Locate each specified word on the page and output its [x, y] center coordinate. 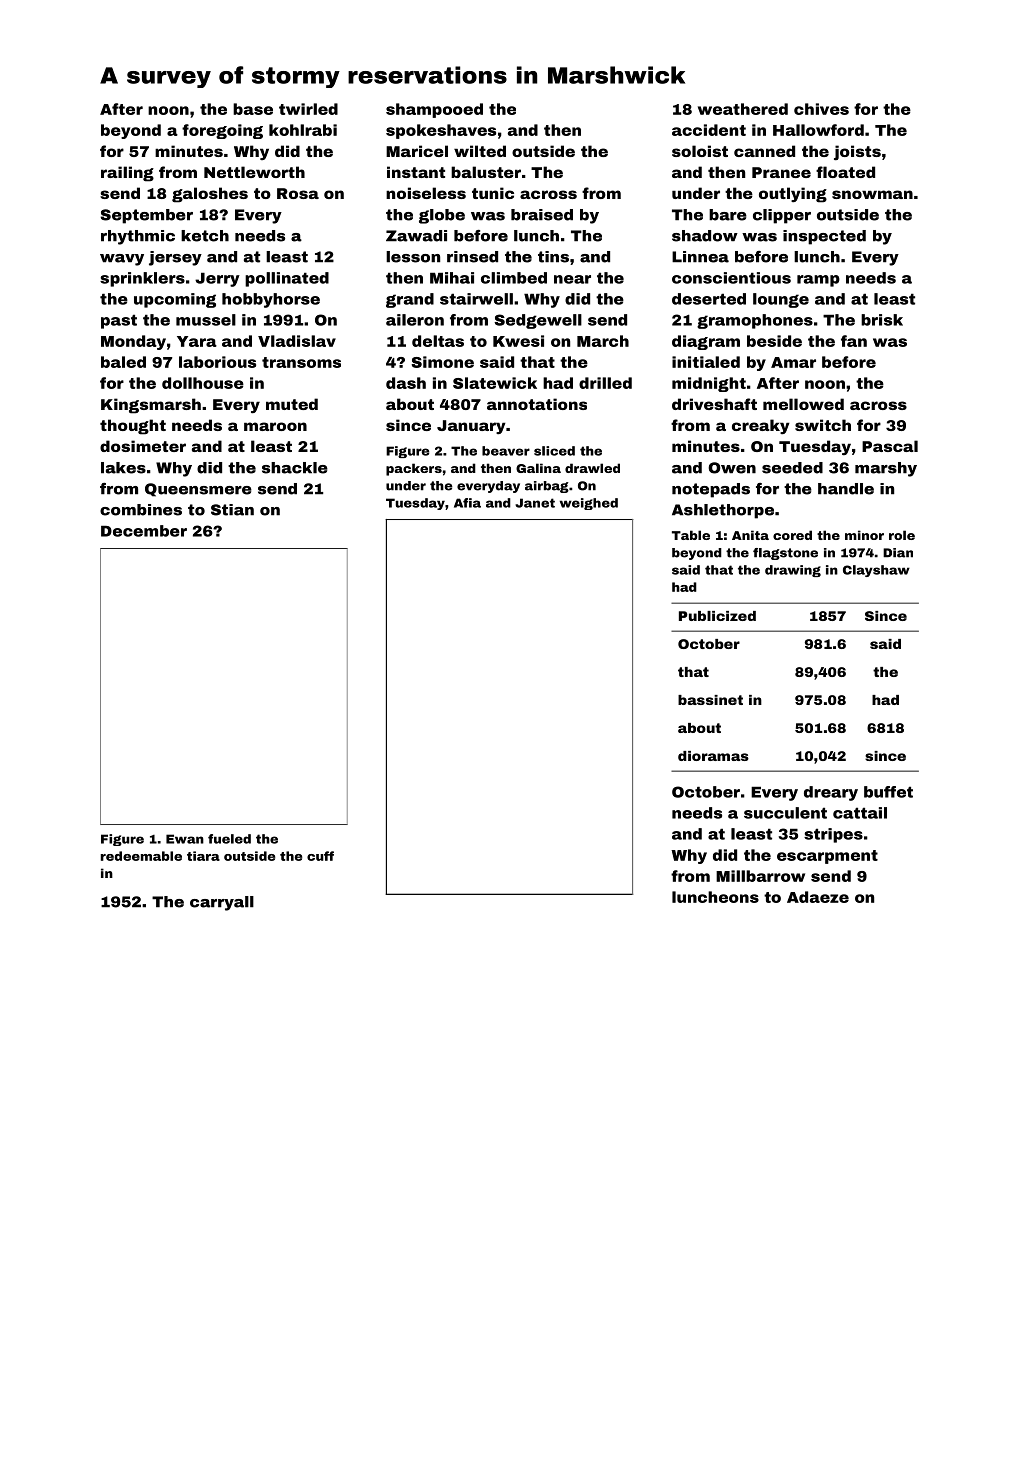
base [253, 109]
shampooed [434, 110]
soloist [700, 151]
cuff [320, 856]
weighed [589, 504]
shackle [295, 468]
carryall [222, 903]
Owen [732, 468]
